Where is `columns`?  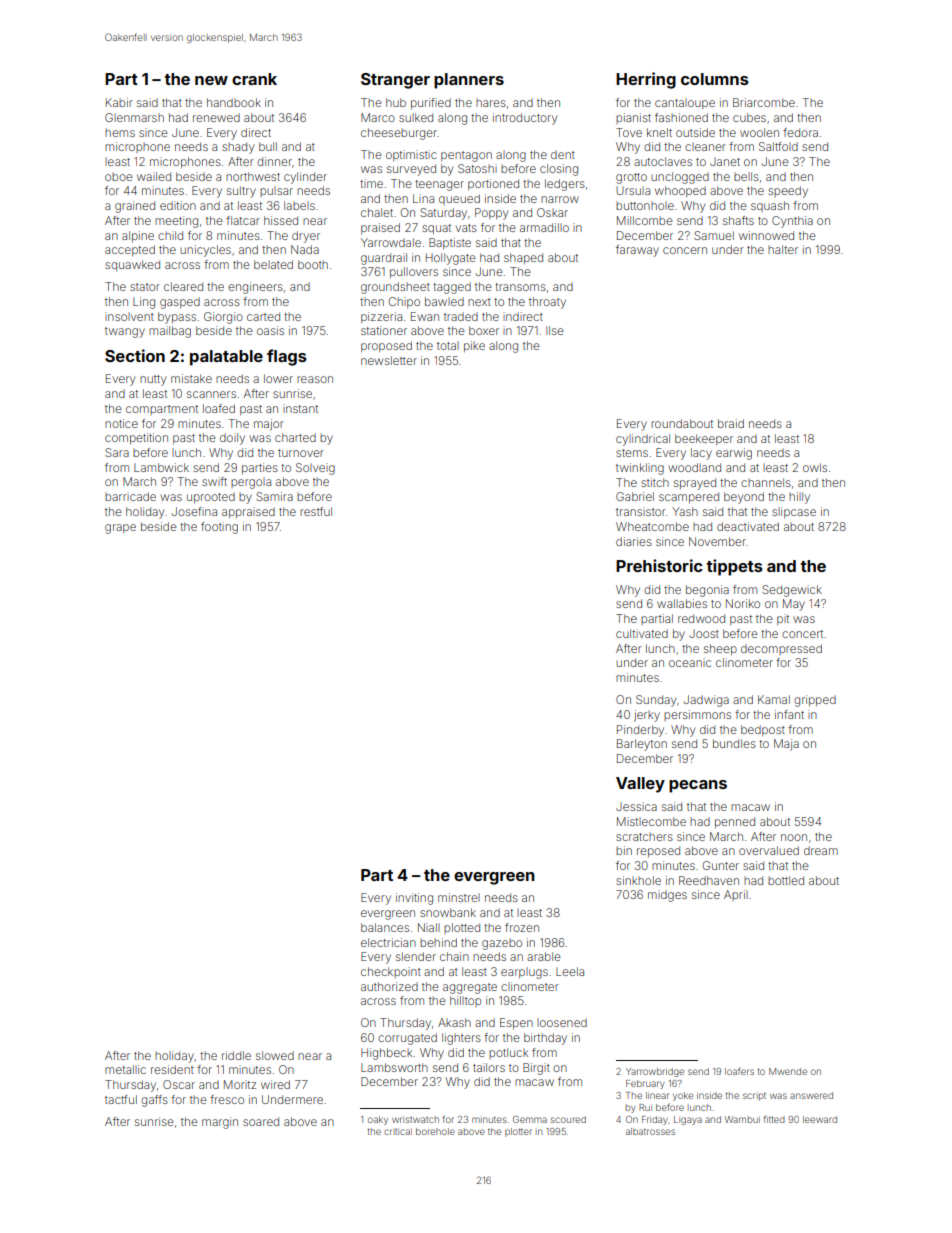
columns is located at coordinates (715, 79).
